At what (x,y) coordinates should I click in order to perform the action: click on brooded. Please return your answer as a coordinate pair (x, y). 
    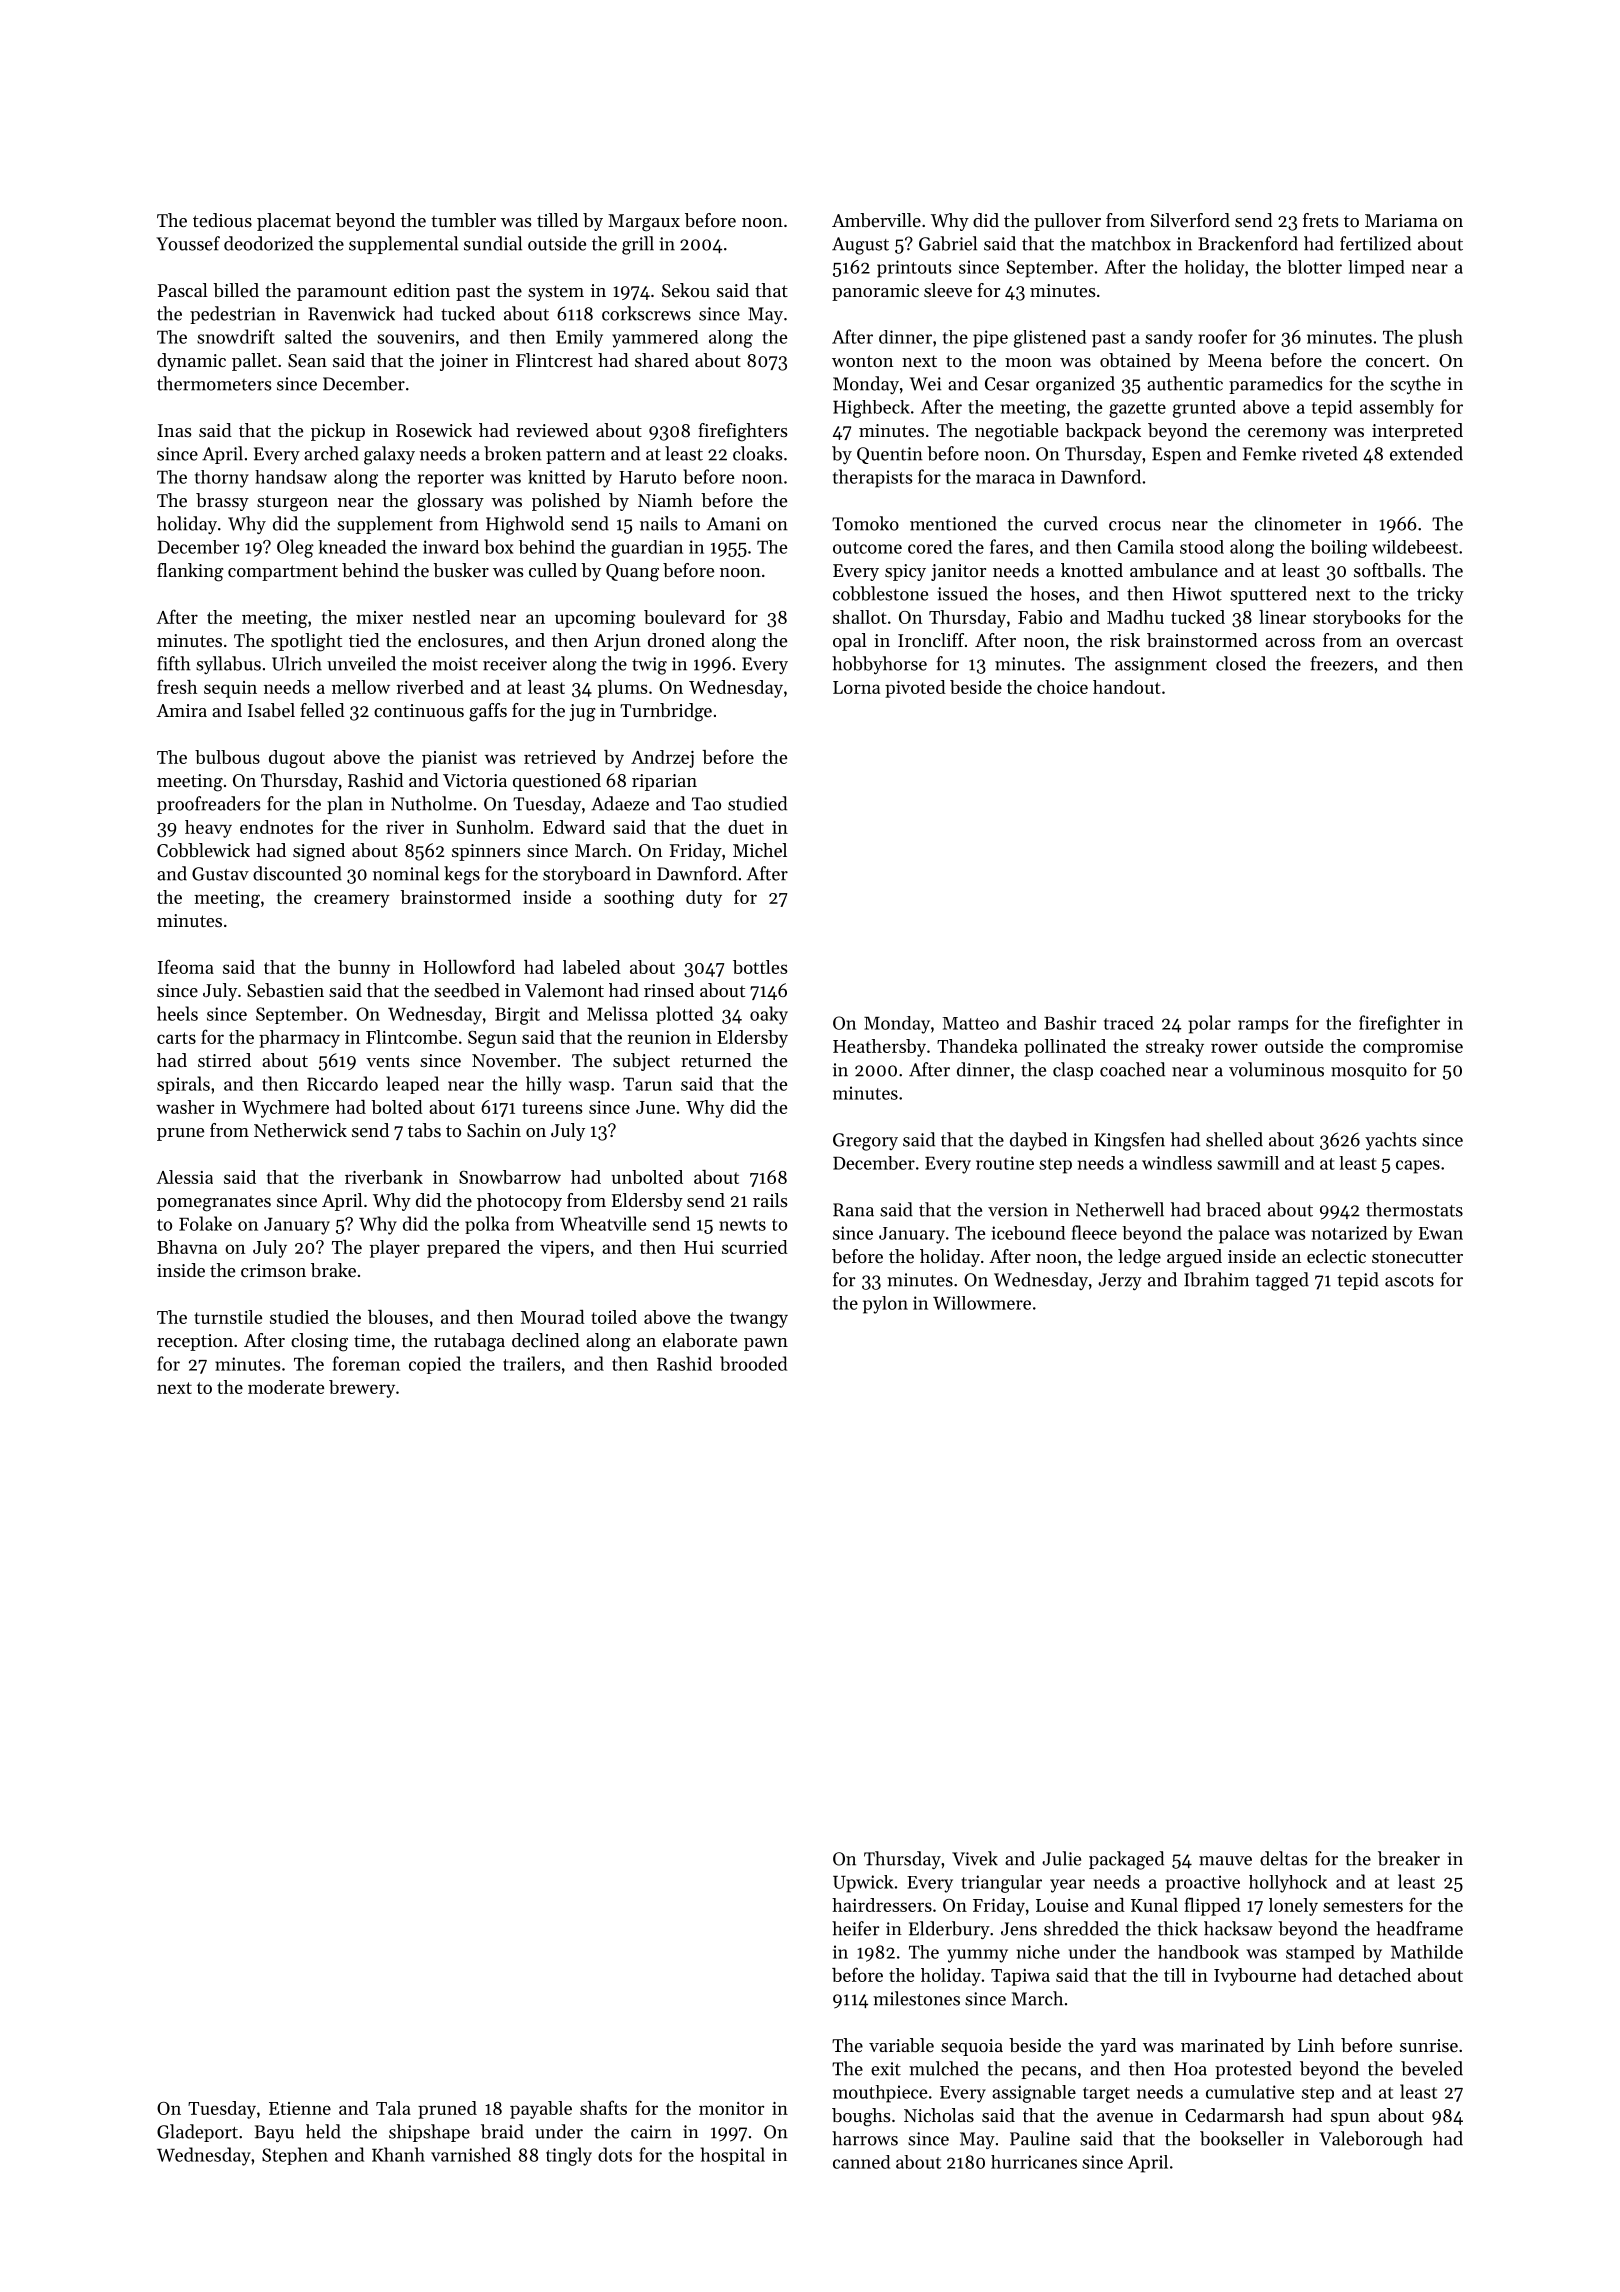
    Looking at the image, I should click on (753, 1363).
